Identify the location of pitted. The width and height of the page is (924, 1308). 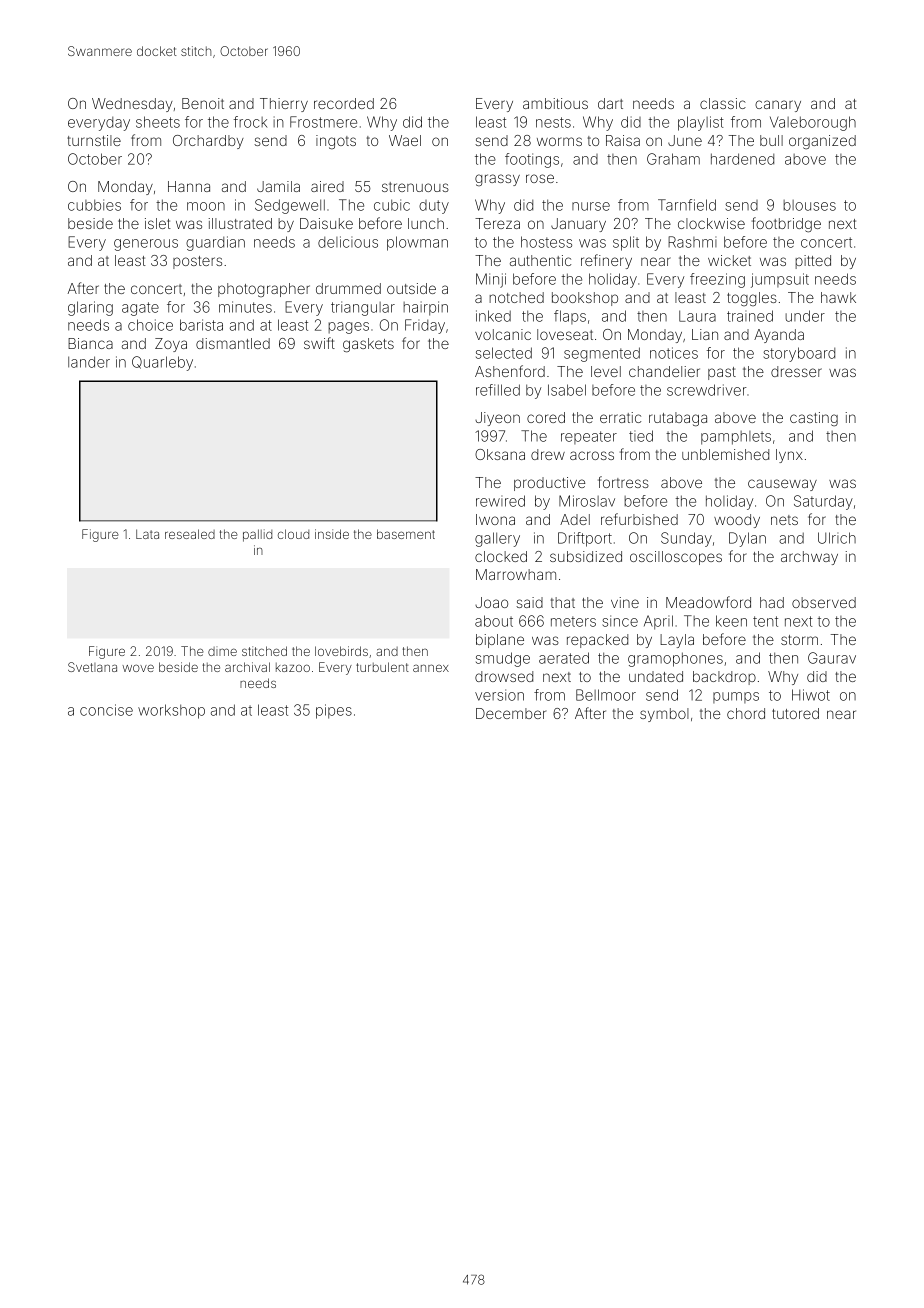
(813, 262).
